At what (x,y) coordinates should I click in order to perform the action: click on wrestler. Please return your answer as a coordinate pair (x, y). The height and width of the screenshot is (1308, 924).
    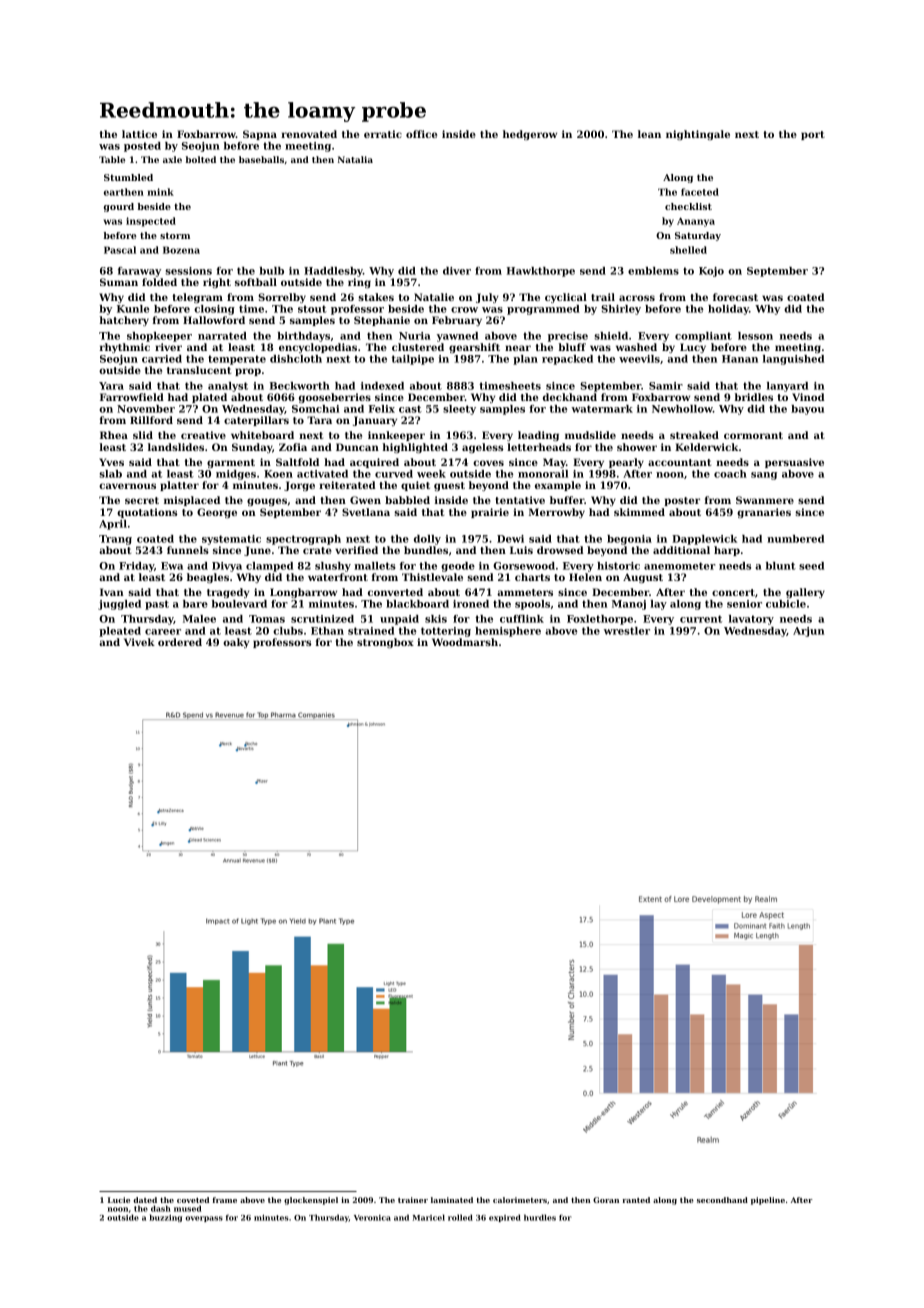
    Looking at the image, I should click on (627, 631).
